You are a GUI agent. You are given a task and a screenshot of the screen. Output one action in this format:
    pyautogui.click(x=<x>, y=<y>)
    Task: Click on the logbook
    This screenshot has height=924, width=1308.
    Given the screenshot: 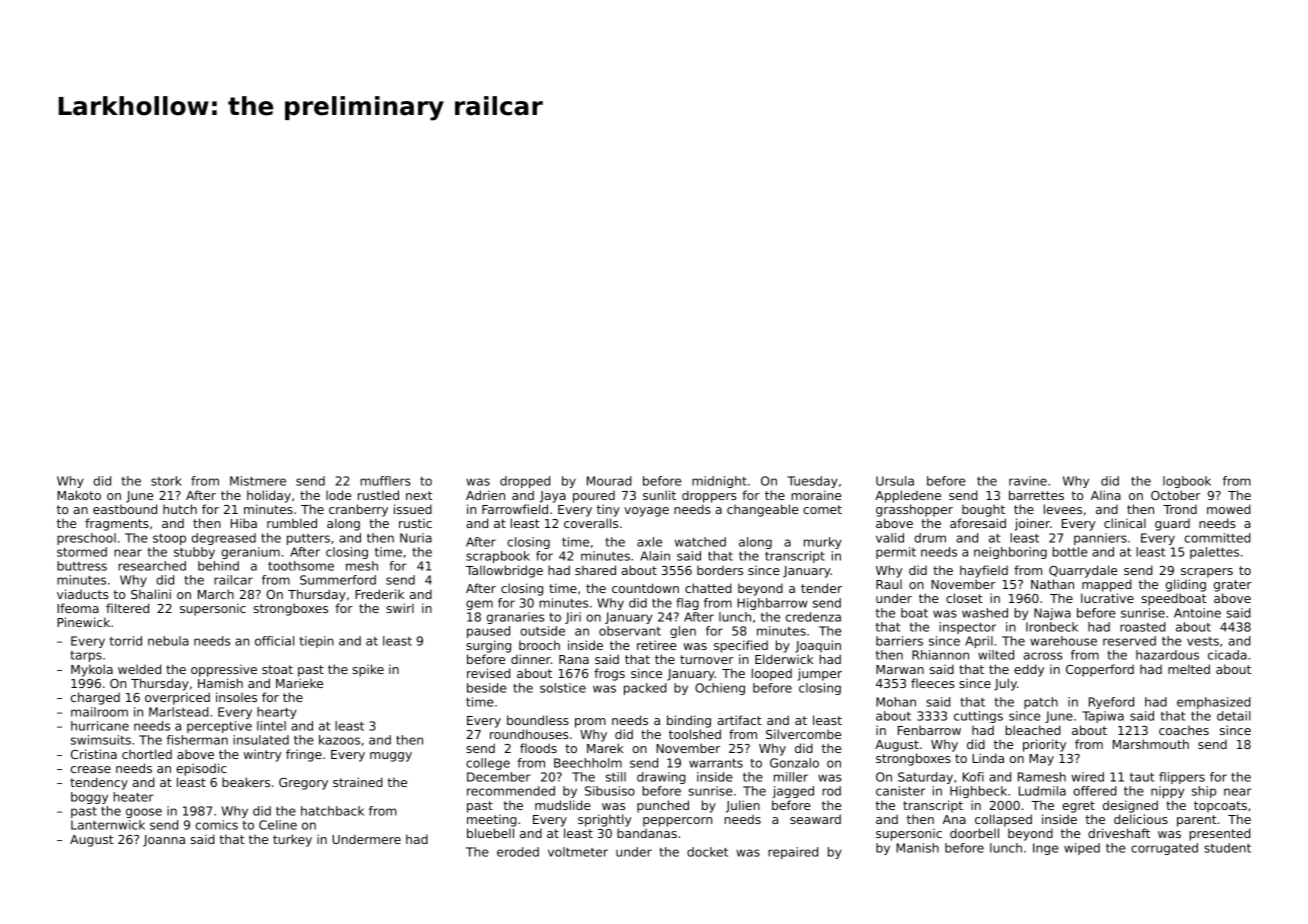 What is the action you would take?
    pyautogui.click(x=1187, y=482)
